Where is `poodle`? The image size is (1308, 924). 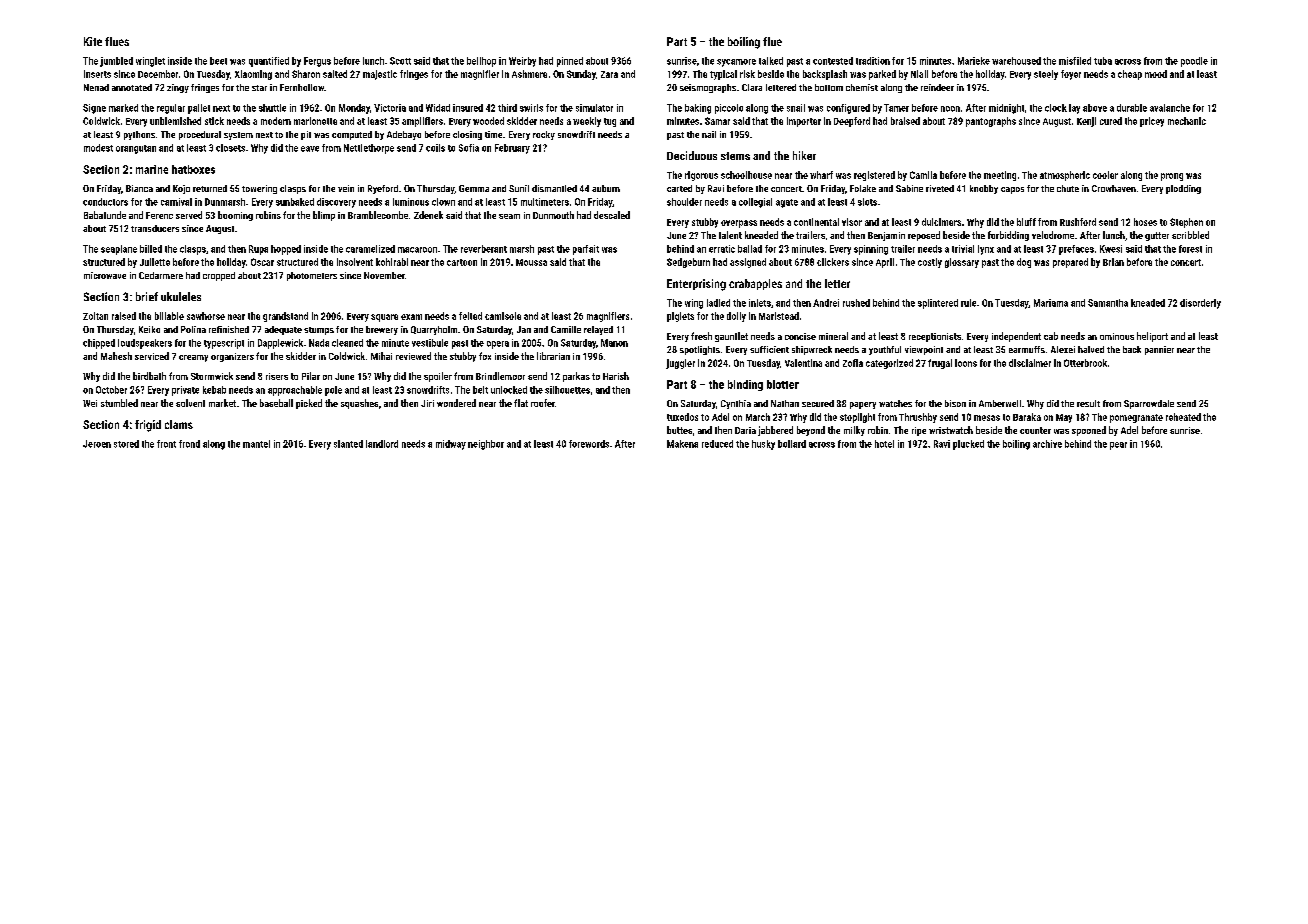
poodle is located at coordinates (1194, 62).
